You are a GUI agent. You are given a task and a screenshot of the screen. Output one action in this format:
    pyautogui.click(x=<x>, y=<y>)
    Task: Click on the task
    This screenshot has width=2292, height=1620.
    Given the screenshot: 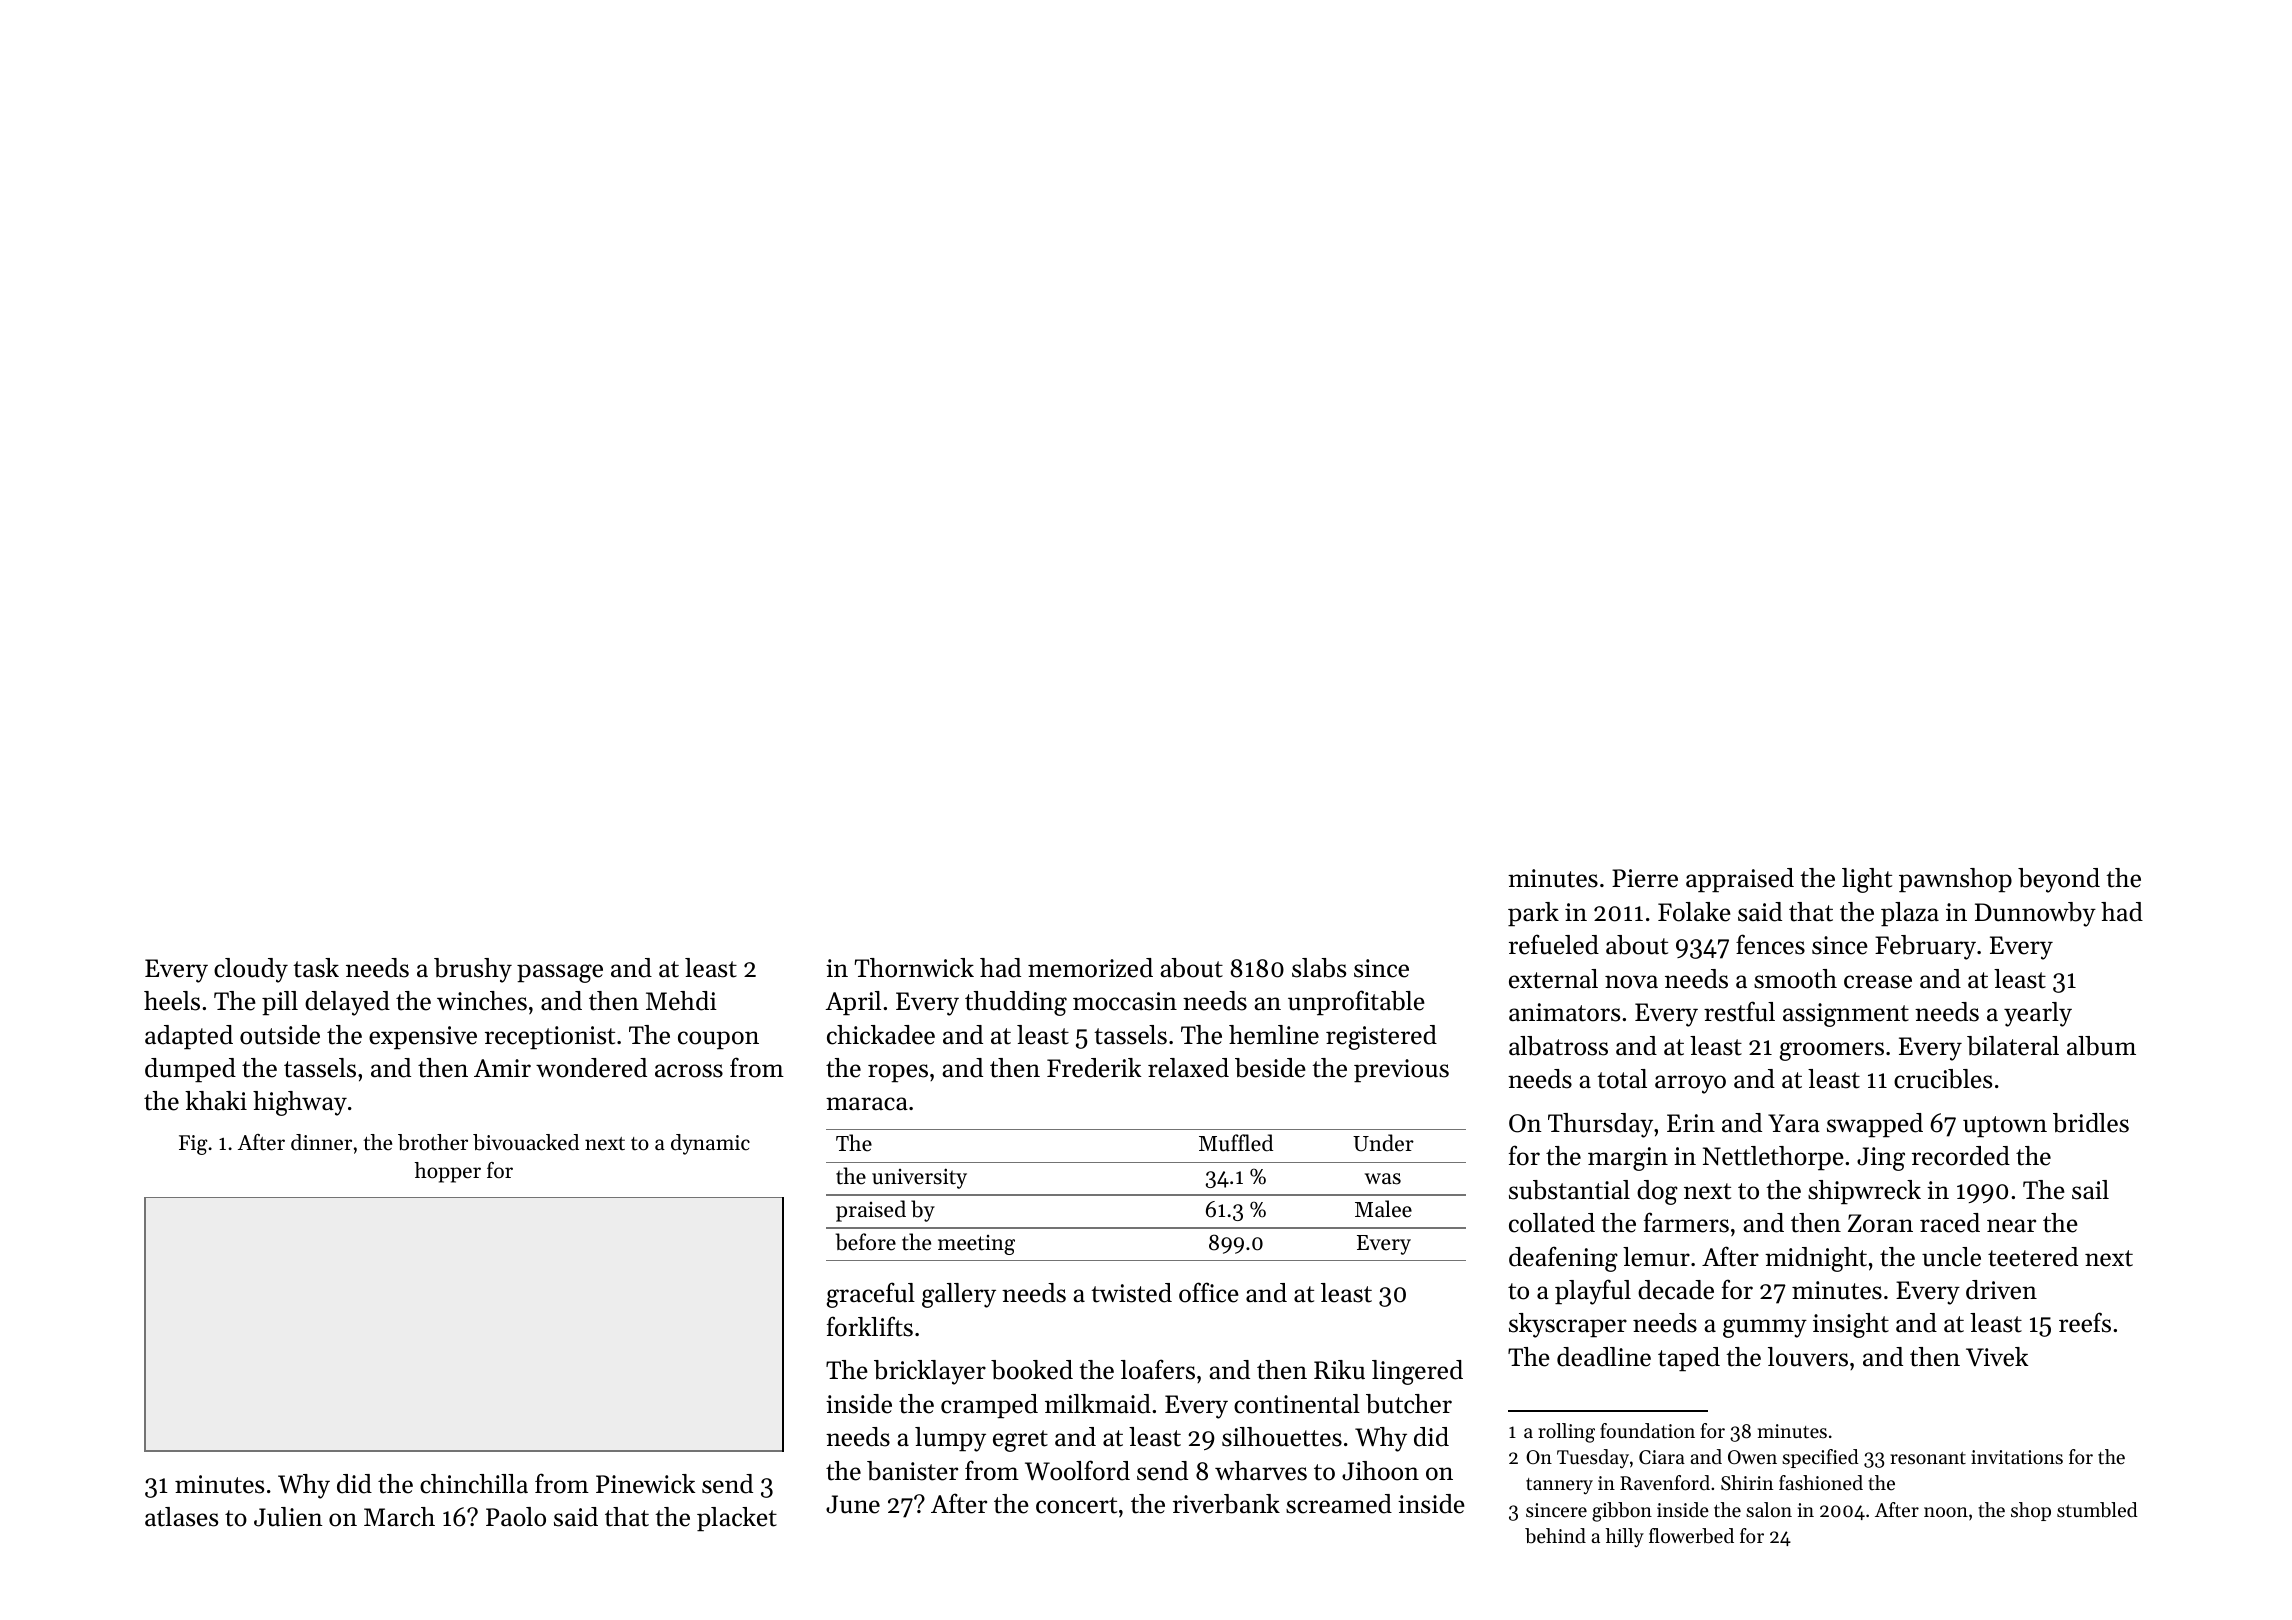 What is the action you would take?
    pyautogui.click(x=316, y=968)
